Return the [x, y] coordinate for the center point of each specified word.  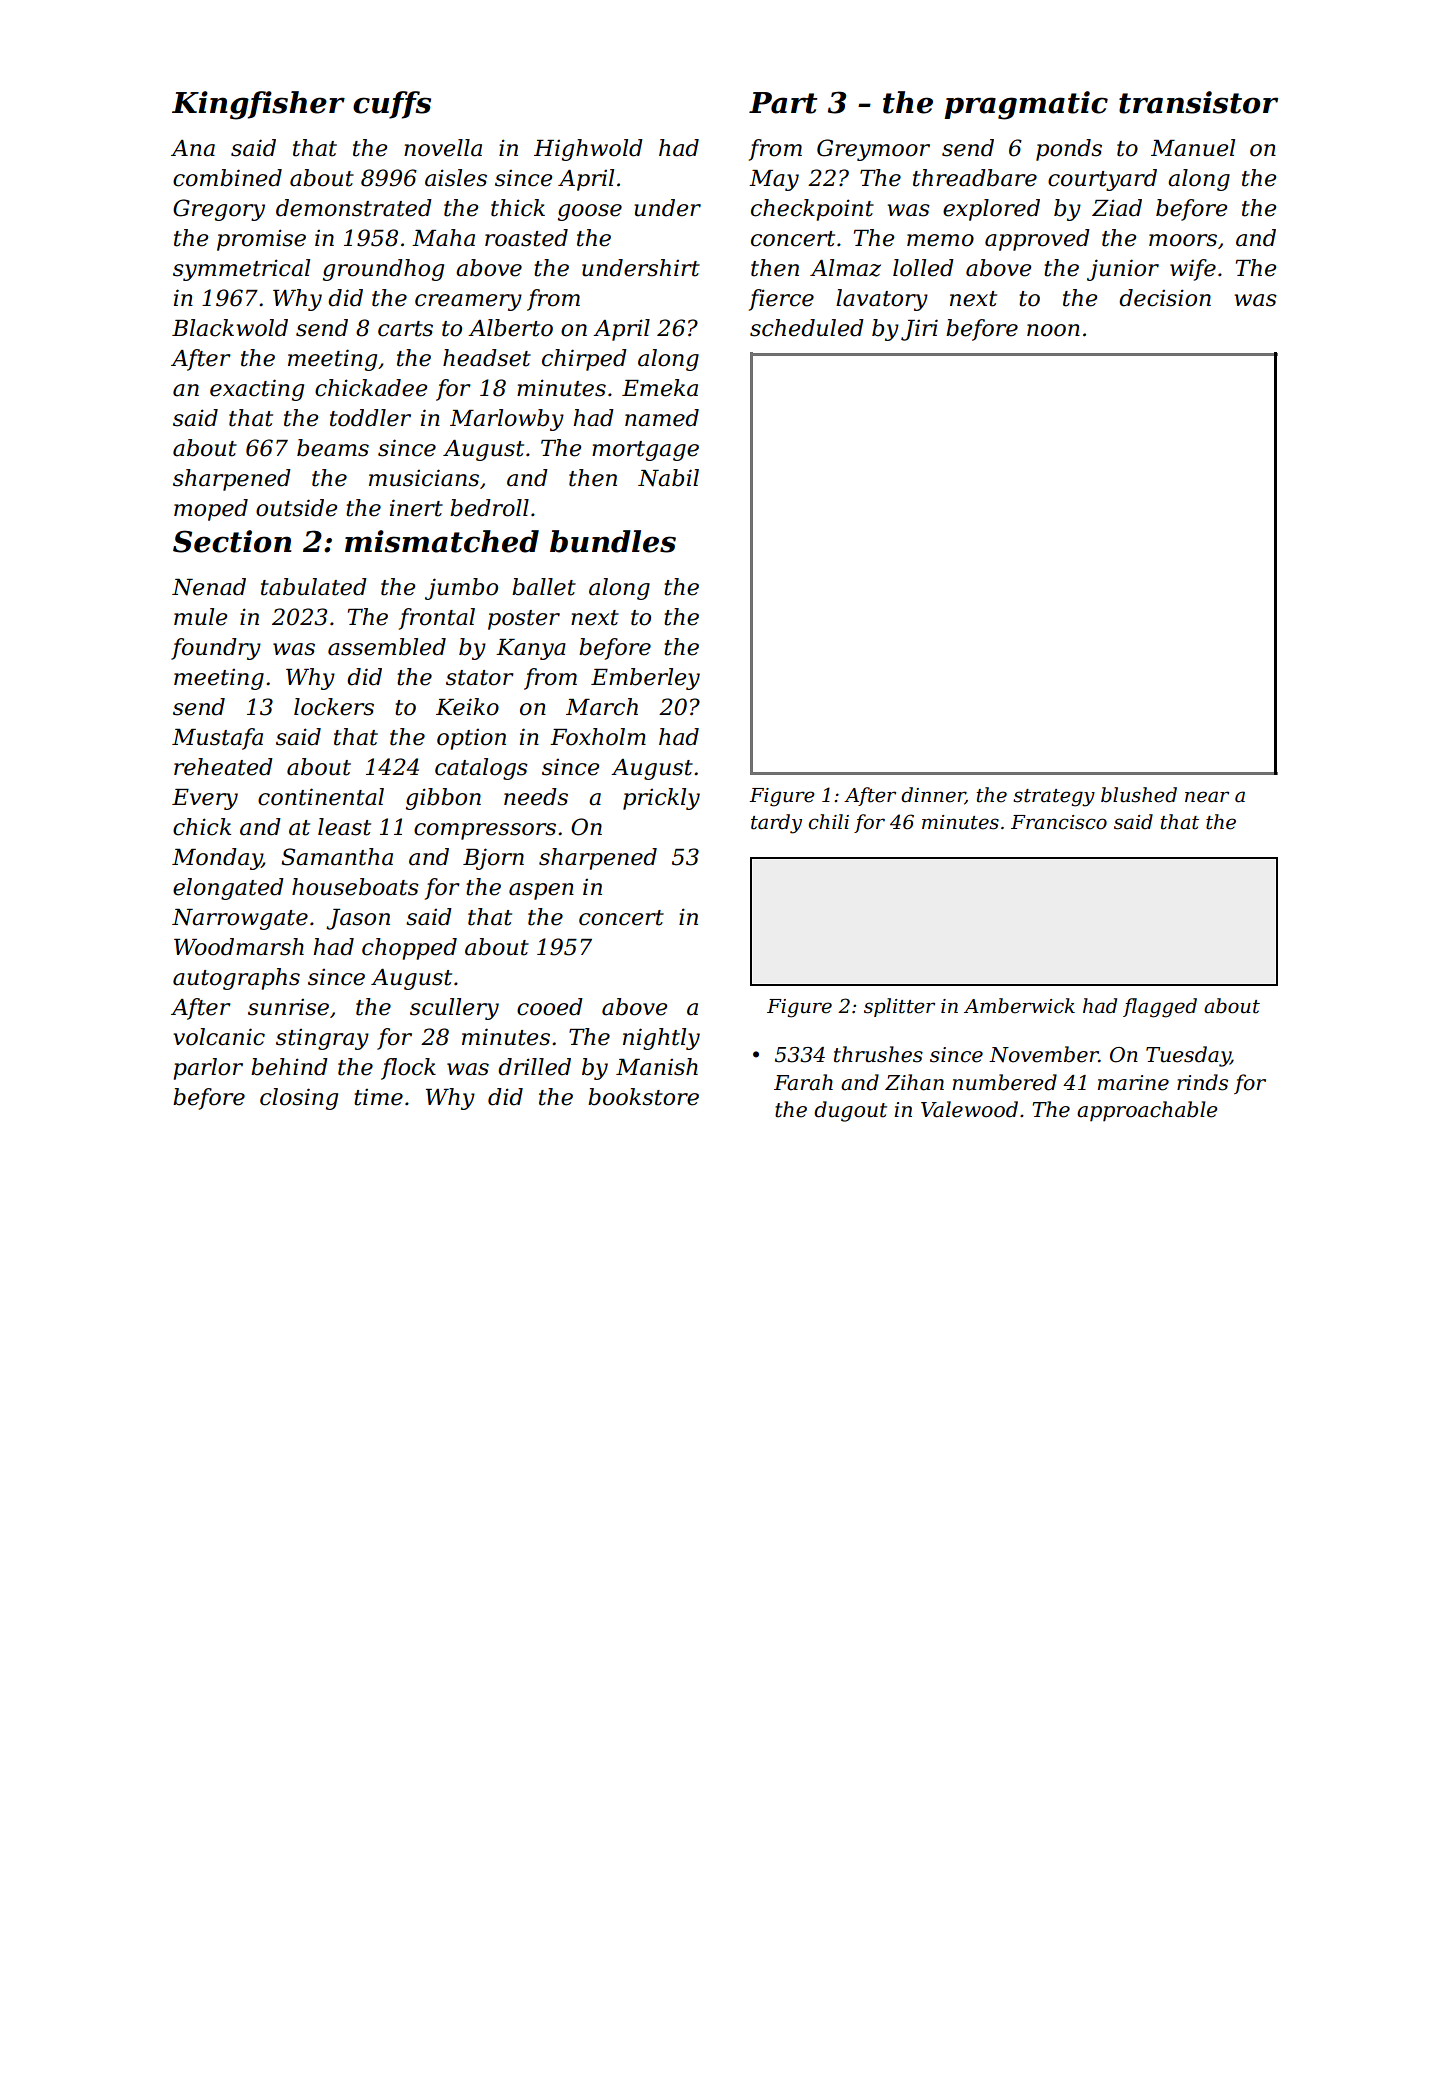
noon [1053, 330]
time [378, 1097]
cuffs [392, 105]
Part [783, 103]
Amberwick [1019, 1006]
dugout [850, 1111]
